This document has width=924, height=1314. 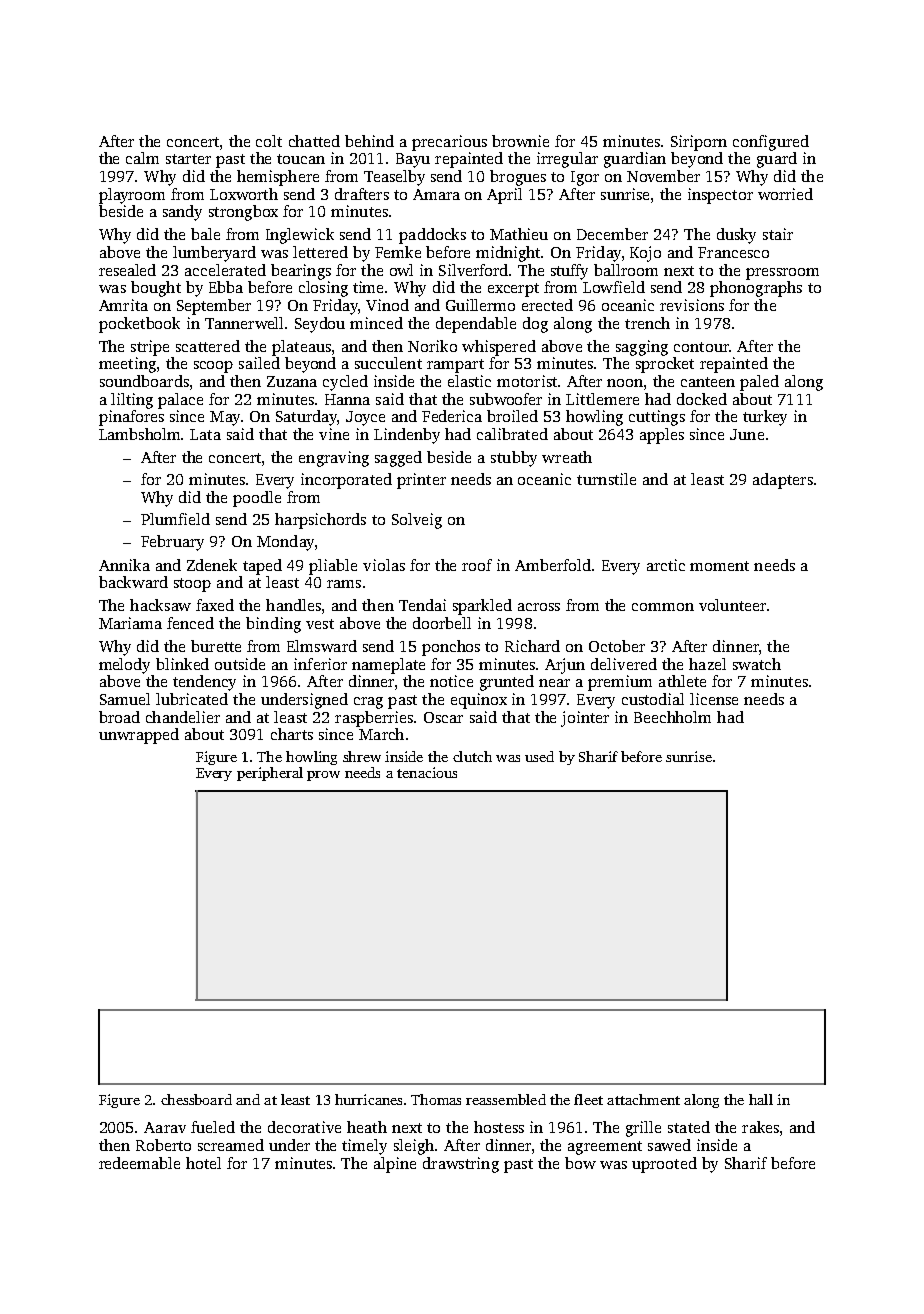 I want to click on hall, so click(x=761, y=1099).
